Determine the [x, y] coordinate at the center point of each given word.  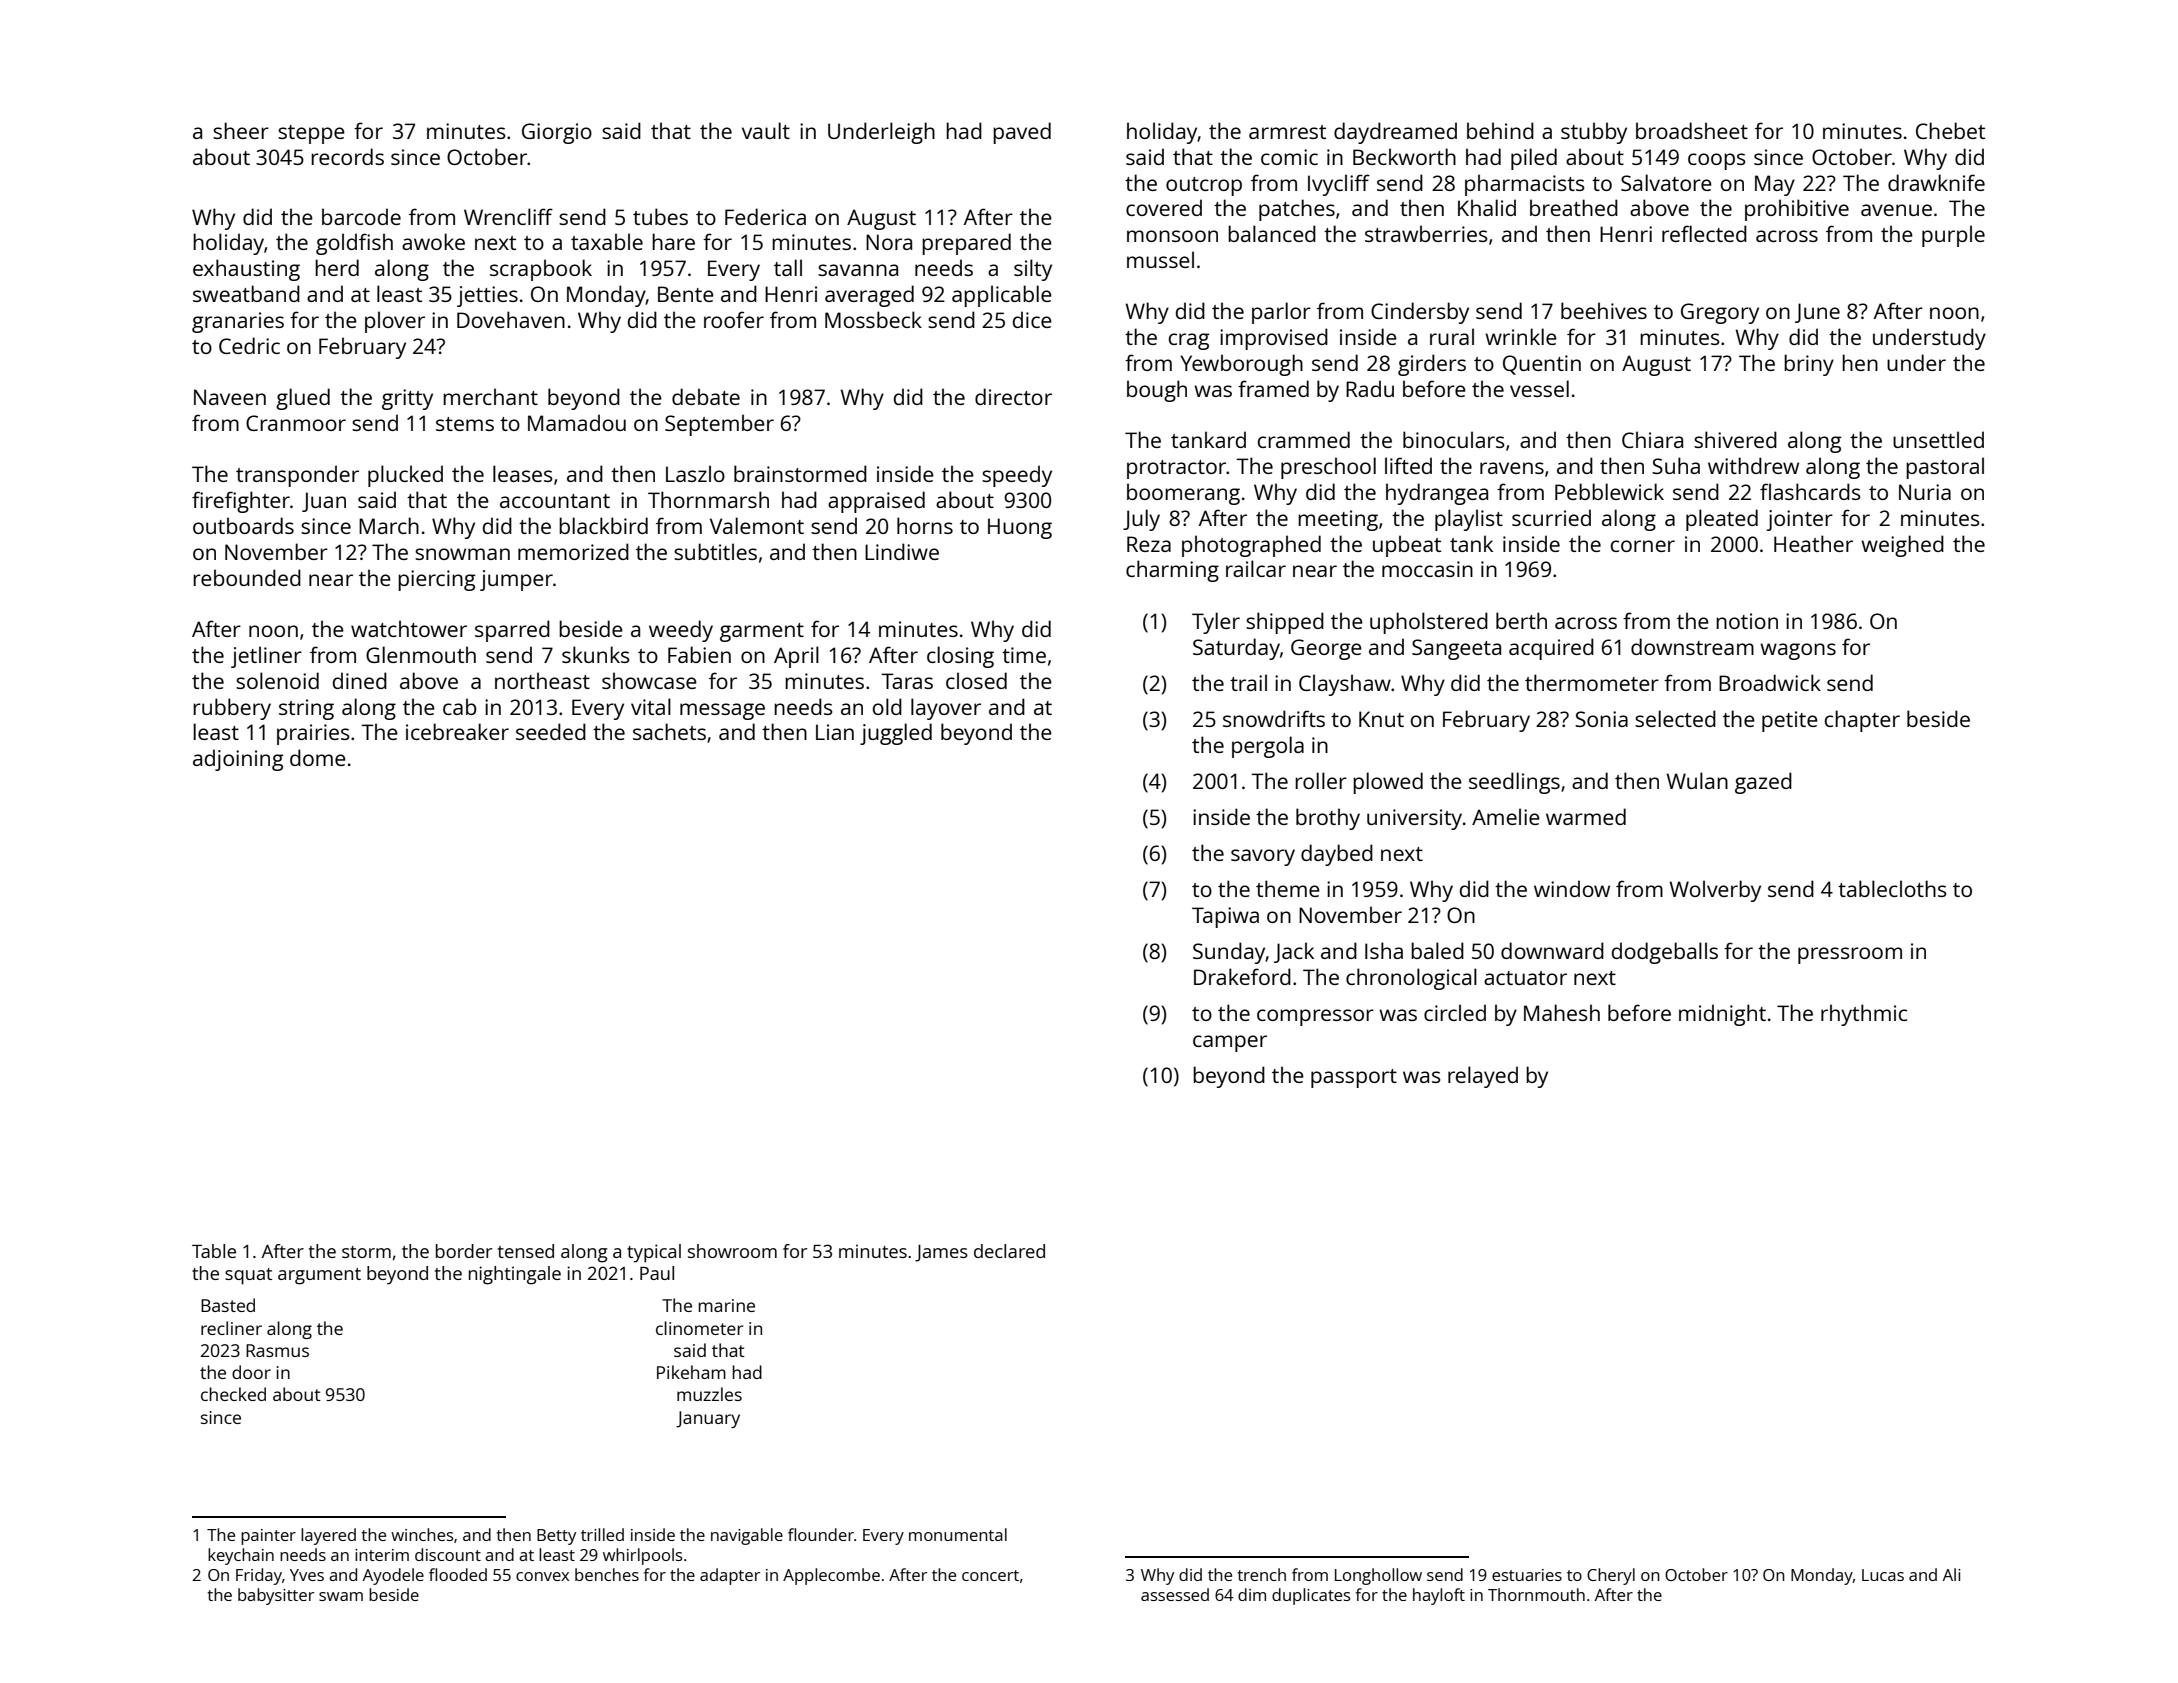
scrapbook [541, 270]
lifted [1408, 465]
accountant [555, 501]
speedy [1017, 476]
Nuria [1925, 492]
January [708, 1419]
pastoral [1945, 468]
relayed [1483, 1077]
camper [1230, 1043]
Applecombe [831, 1576]
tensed [526, 1251]
